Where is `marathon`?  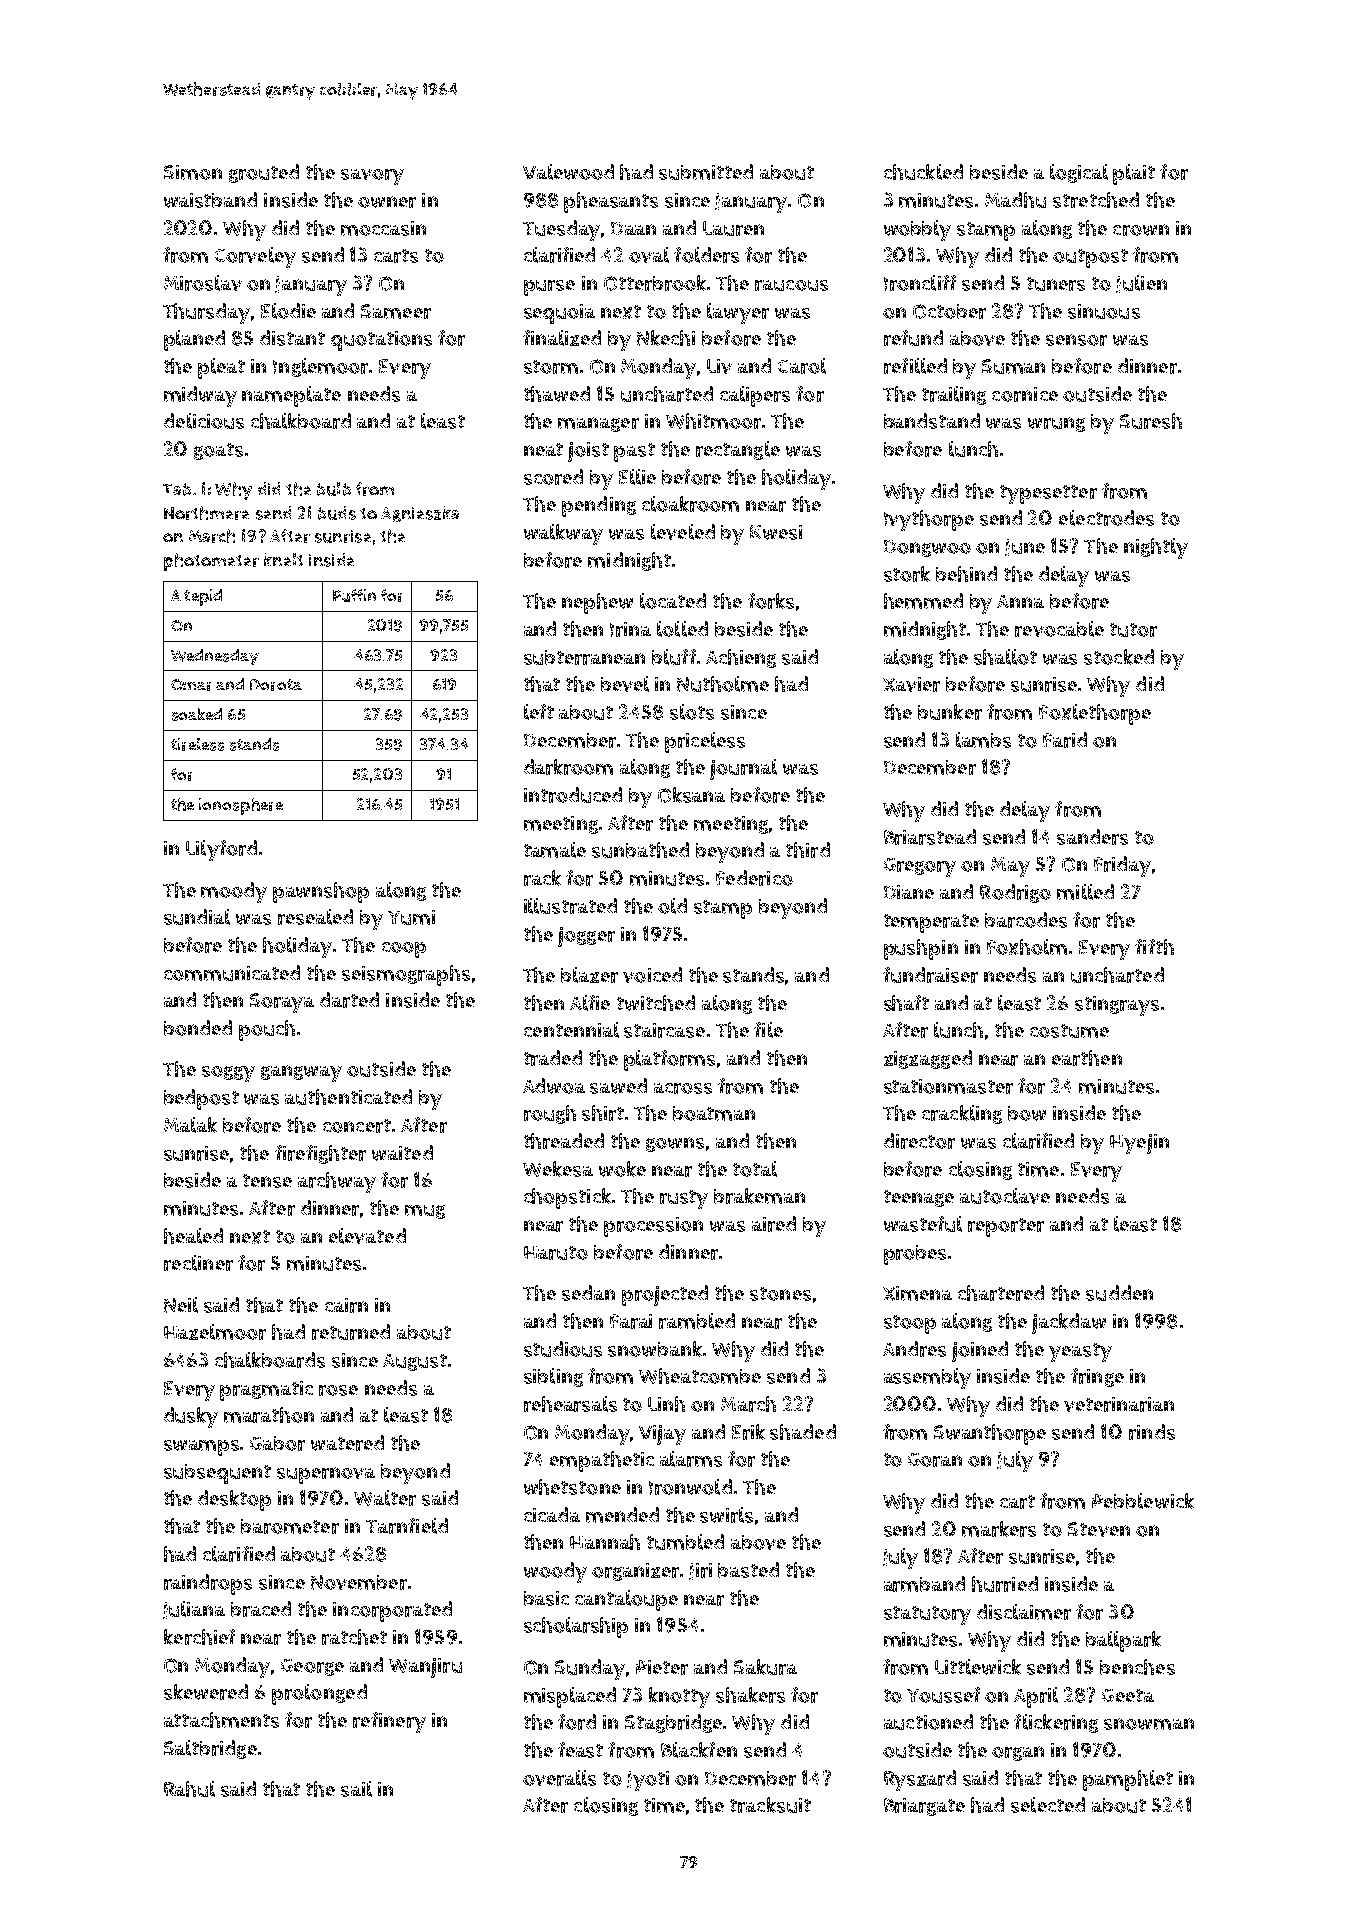
marathon is located at coordinates (269, 1415).
